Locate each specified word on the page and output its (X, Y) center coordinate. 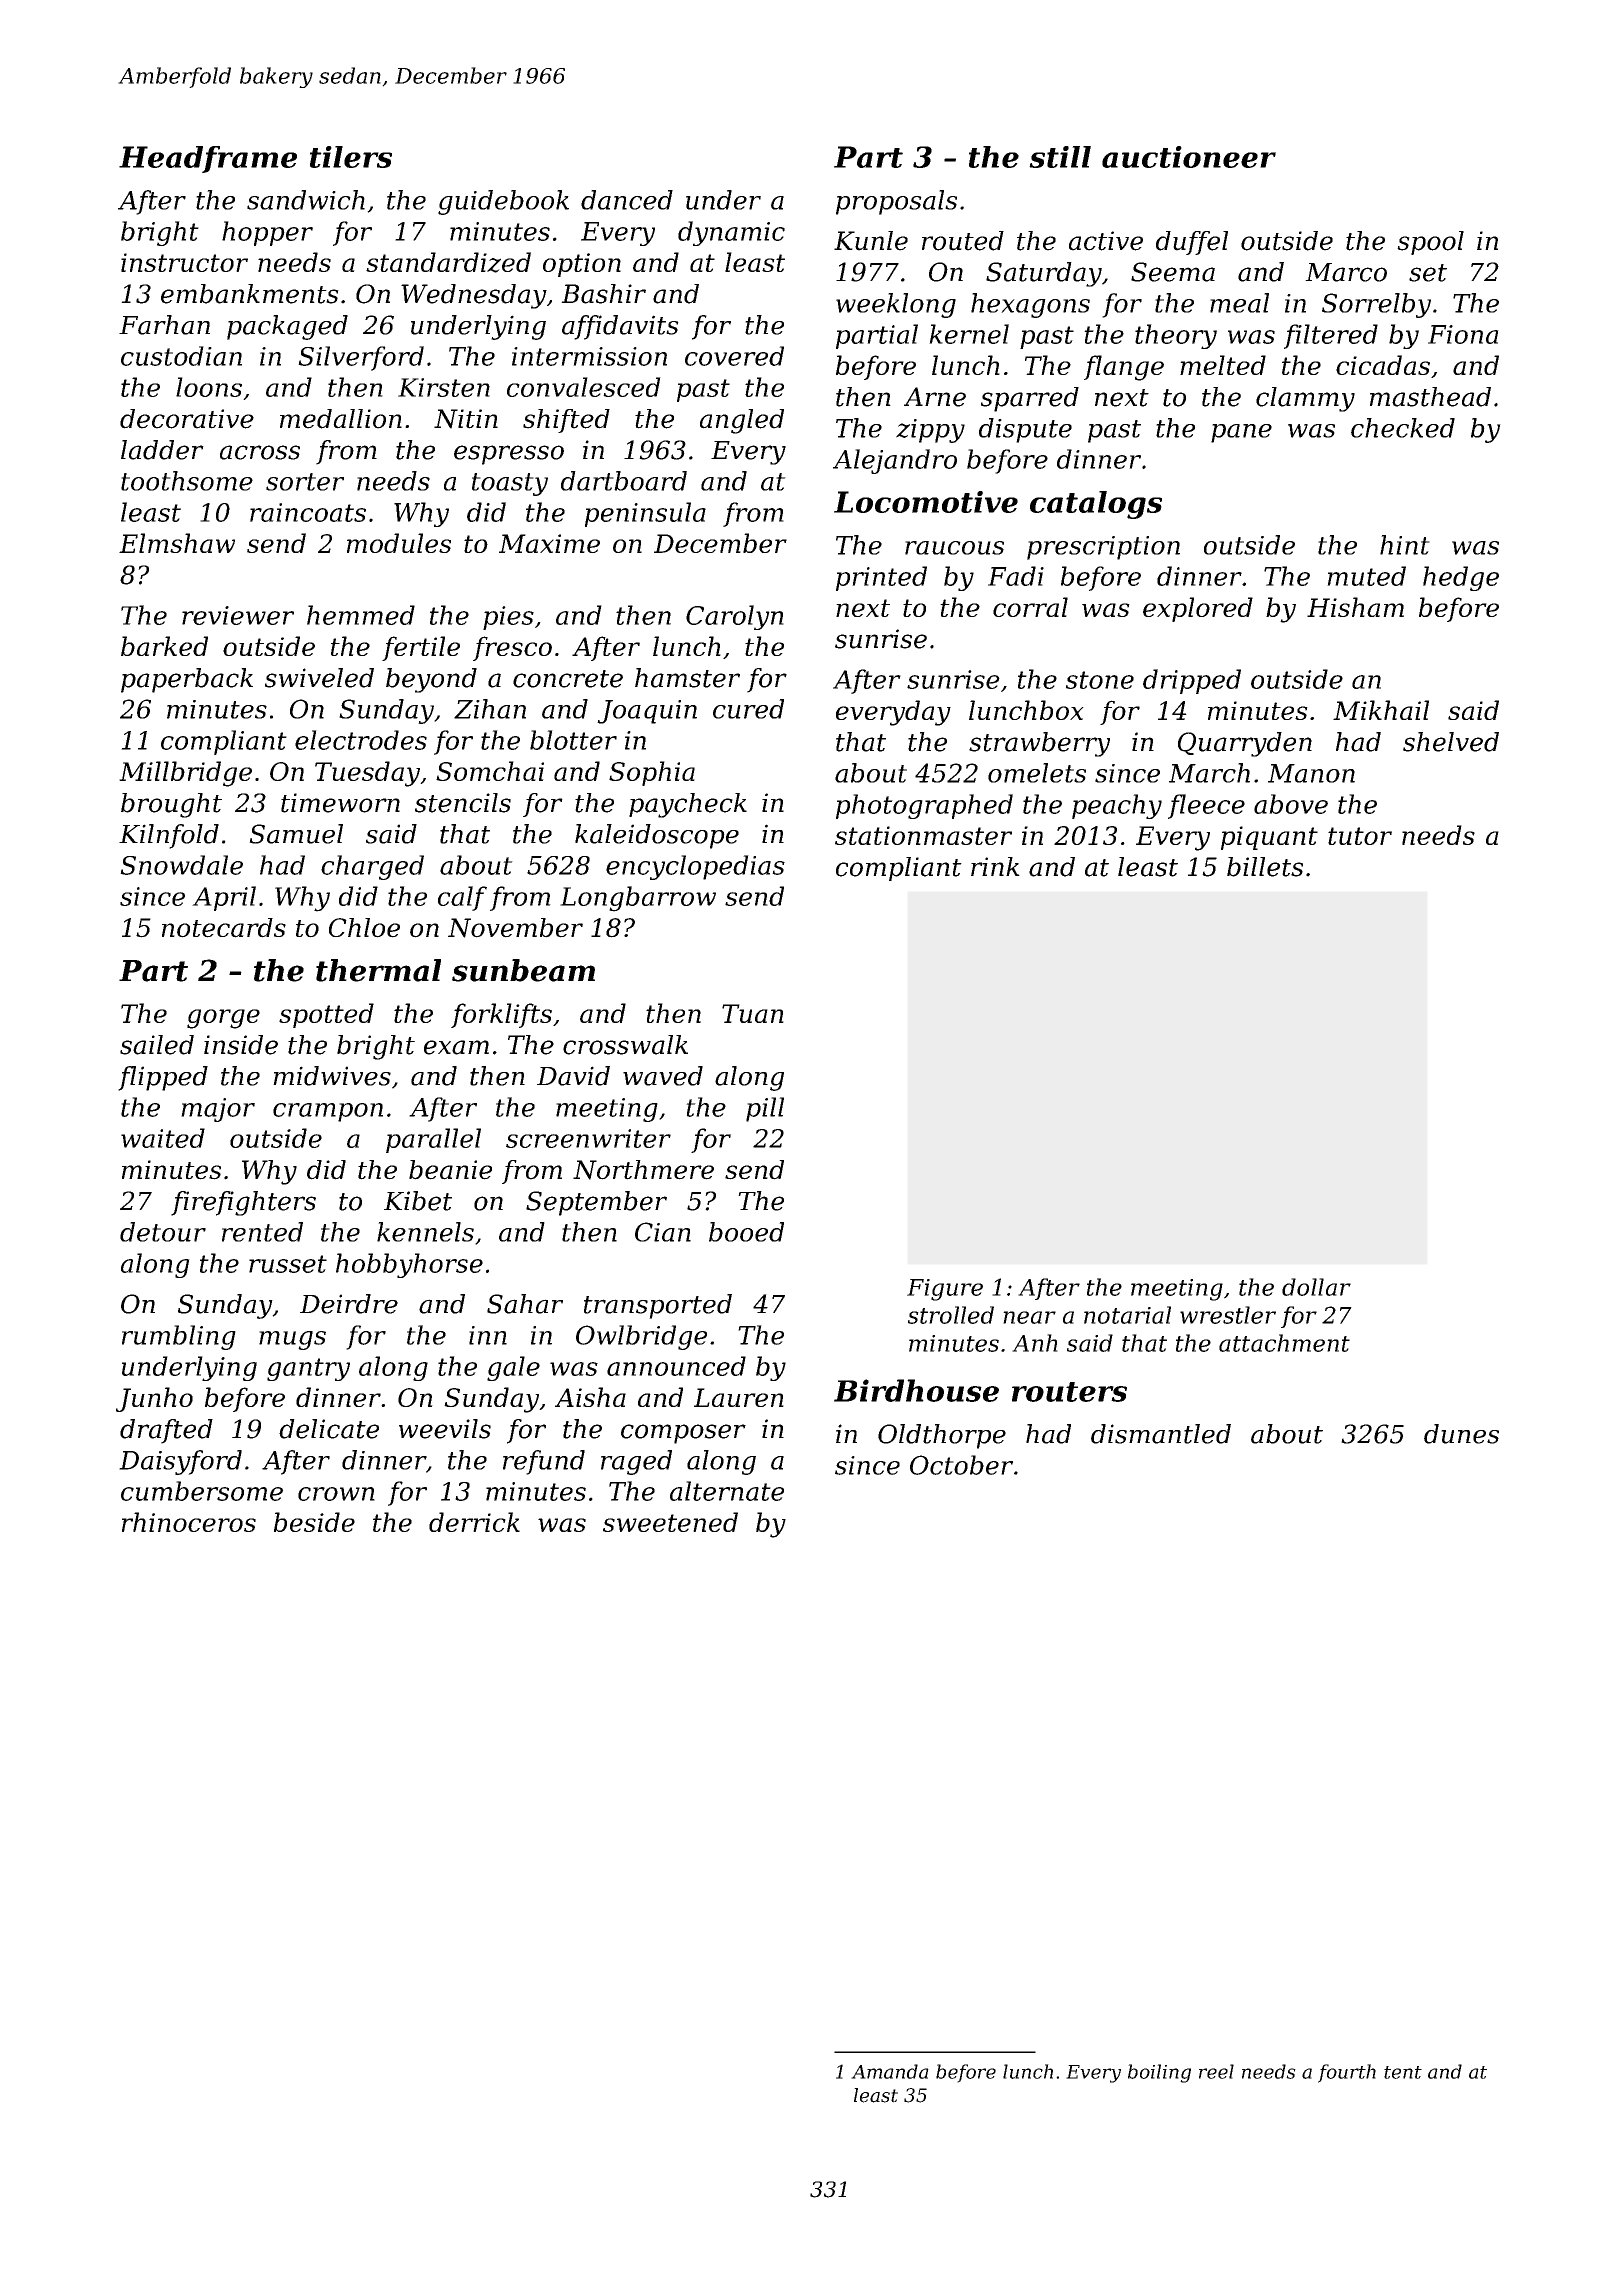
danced (627, 200)
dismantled (1161, 1434)
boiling (1159, 2073)
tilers (351, 157)
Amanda (890, 2071)
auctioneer (1189, 157)
